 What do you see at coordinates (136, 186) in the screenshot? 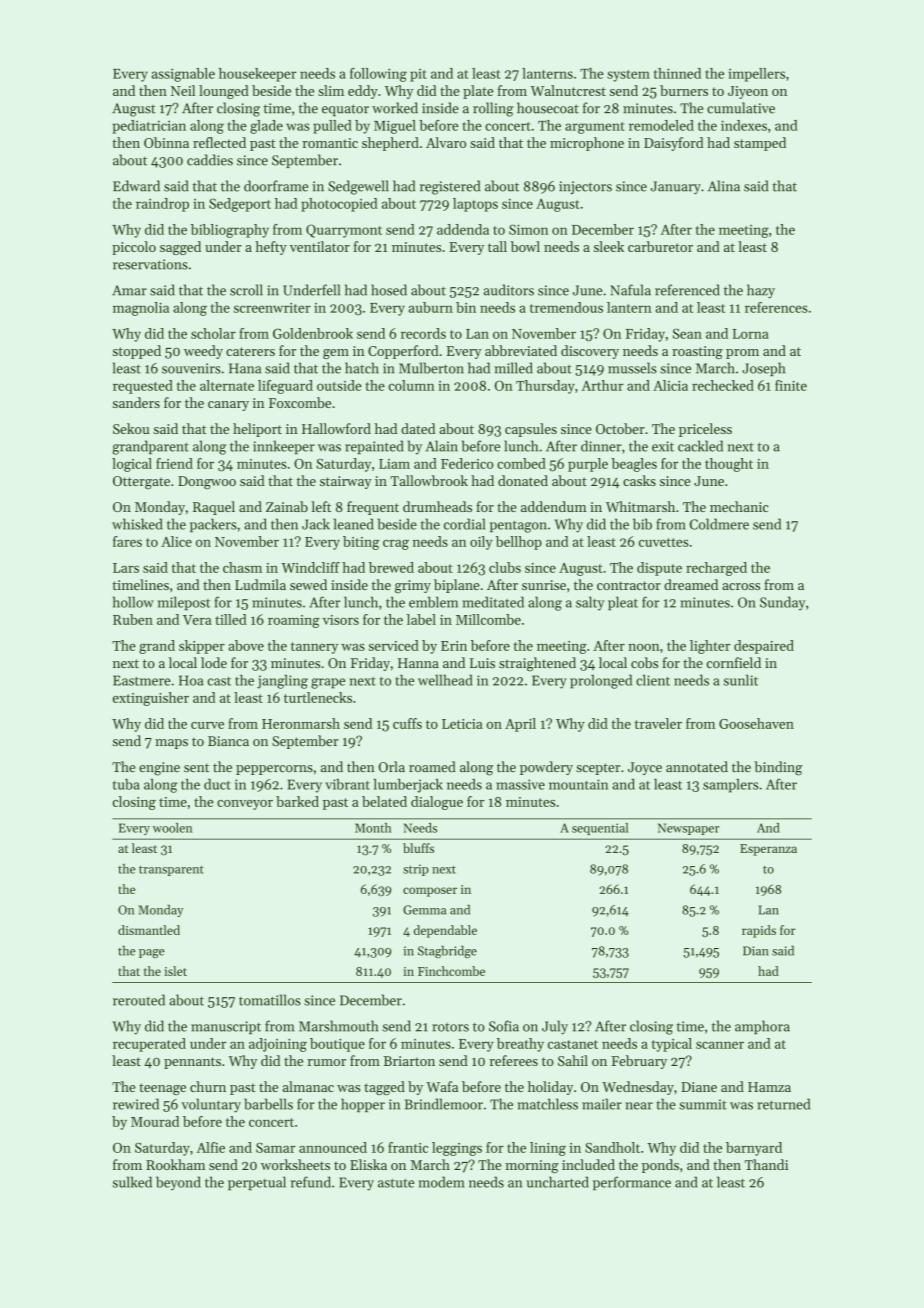
I see `Edward` at bounding box center [136, 186].
